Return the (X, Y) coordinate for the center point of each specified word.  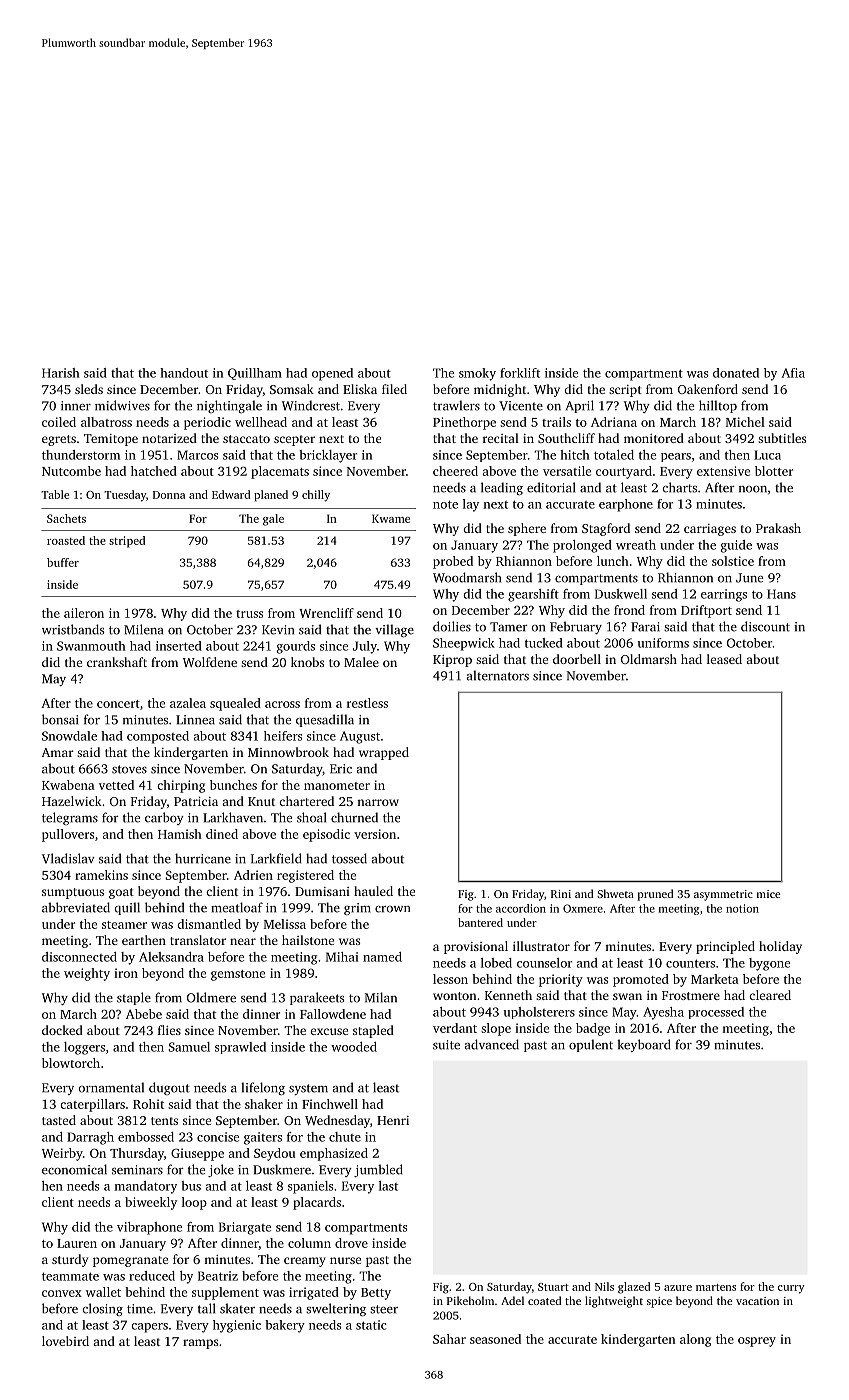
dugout (169, 1088)
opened (332, 374)
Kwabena (68, 785)
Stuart (553, 1287)
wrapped (384, 753)
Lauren (77, 1243)
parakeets (317, 998)
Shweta (615, 893)
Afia (793, 373)
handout (184, 373)
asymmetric (723, 895)
